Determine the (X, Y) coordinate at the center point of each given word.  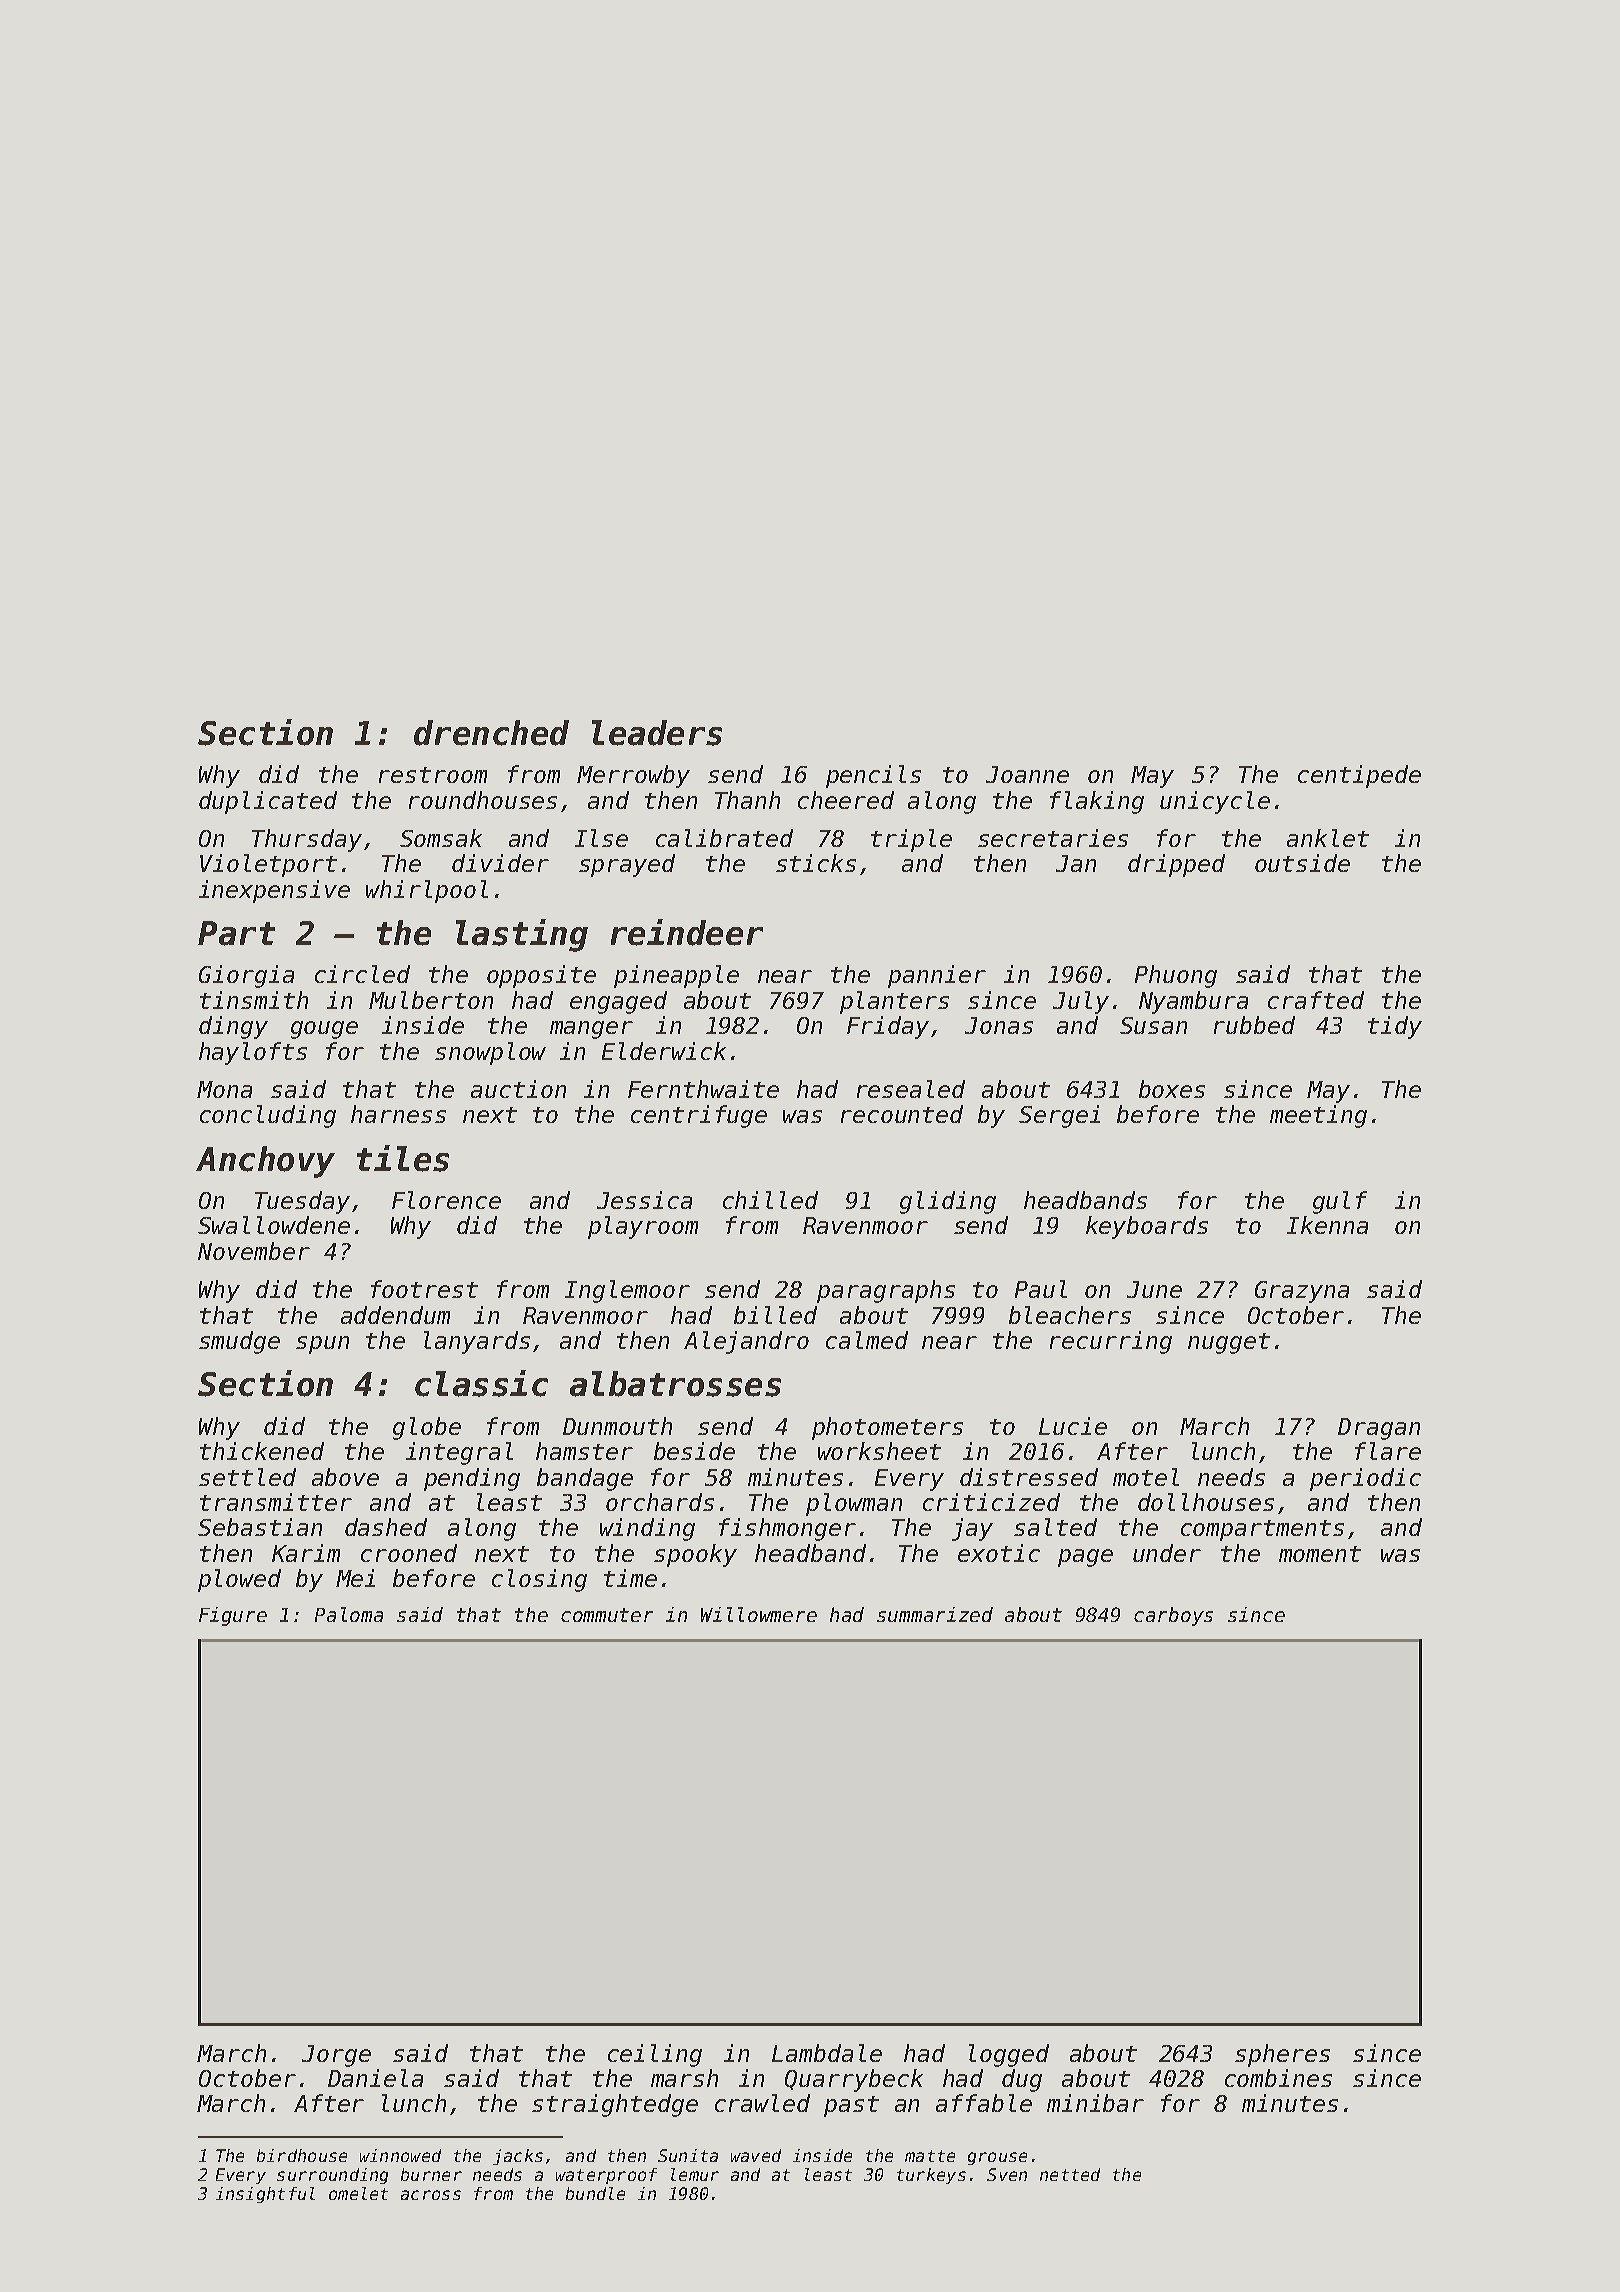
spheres (1282, 2055)
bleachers (1070, 1315)
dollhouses (1206, 1502)
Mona (224, 1089)
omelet (358, 2193)
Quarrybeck (854, 2080)
